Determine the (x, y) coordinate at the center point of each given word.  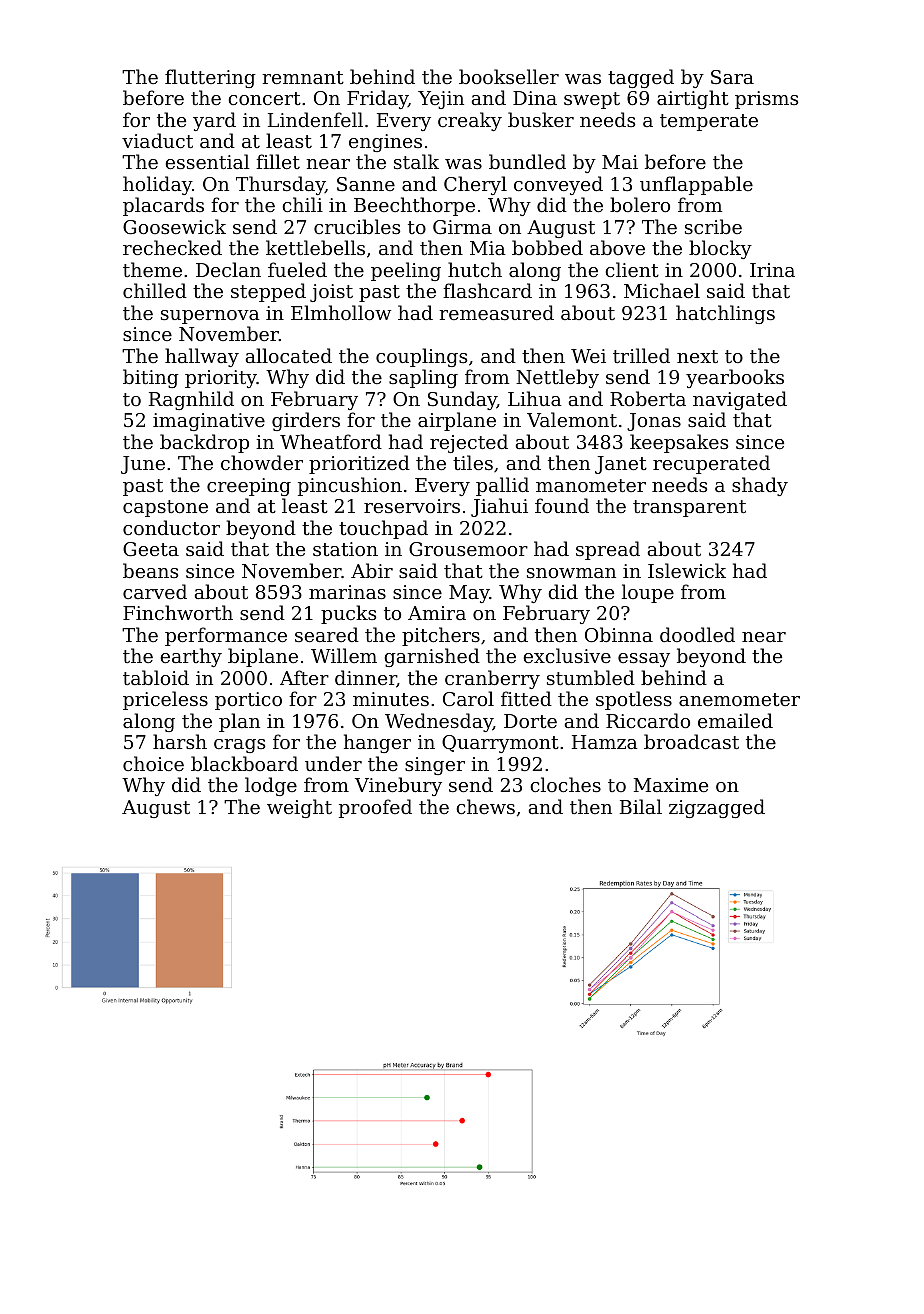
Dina (535, 98)
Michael (662, 290)
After (304, 677)
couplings (421, 357)
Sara (732, 77)
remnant (303, 77)
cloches (565, 784)
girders (306, 421)
